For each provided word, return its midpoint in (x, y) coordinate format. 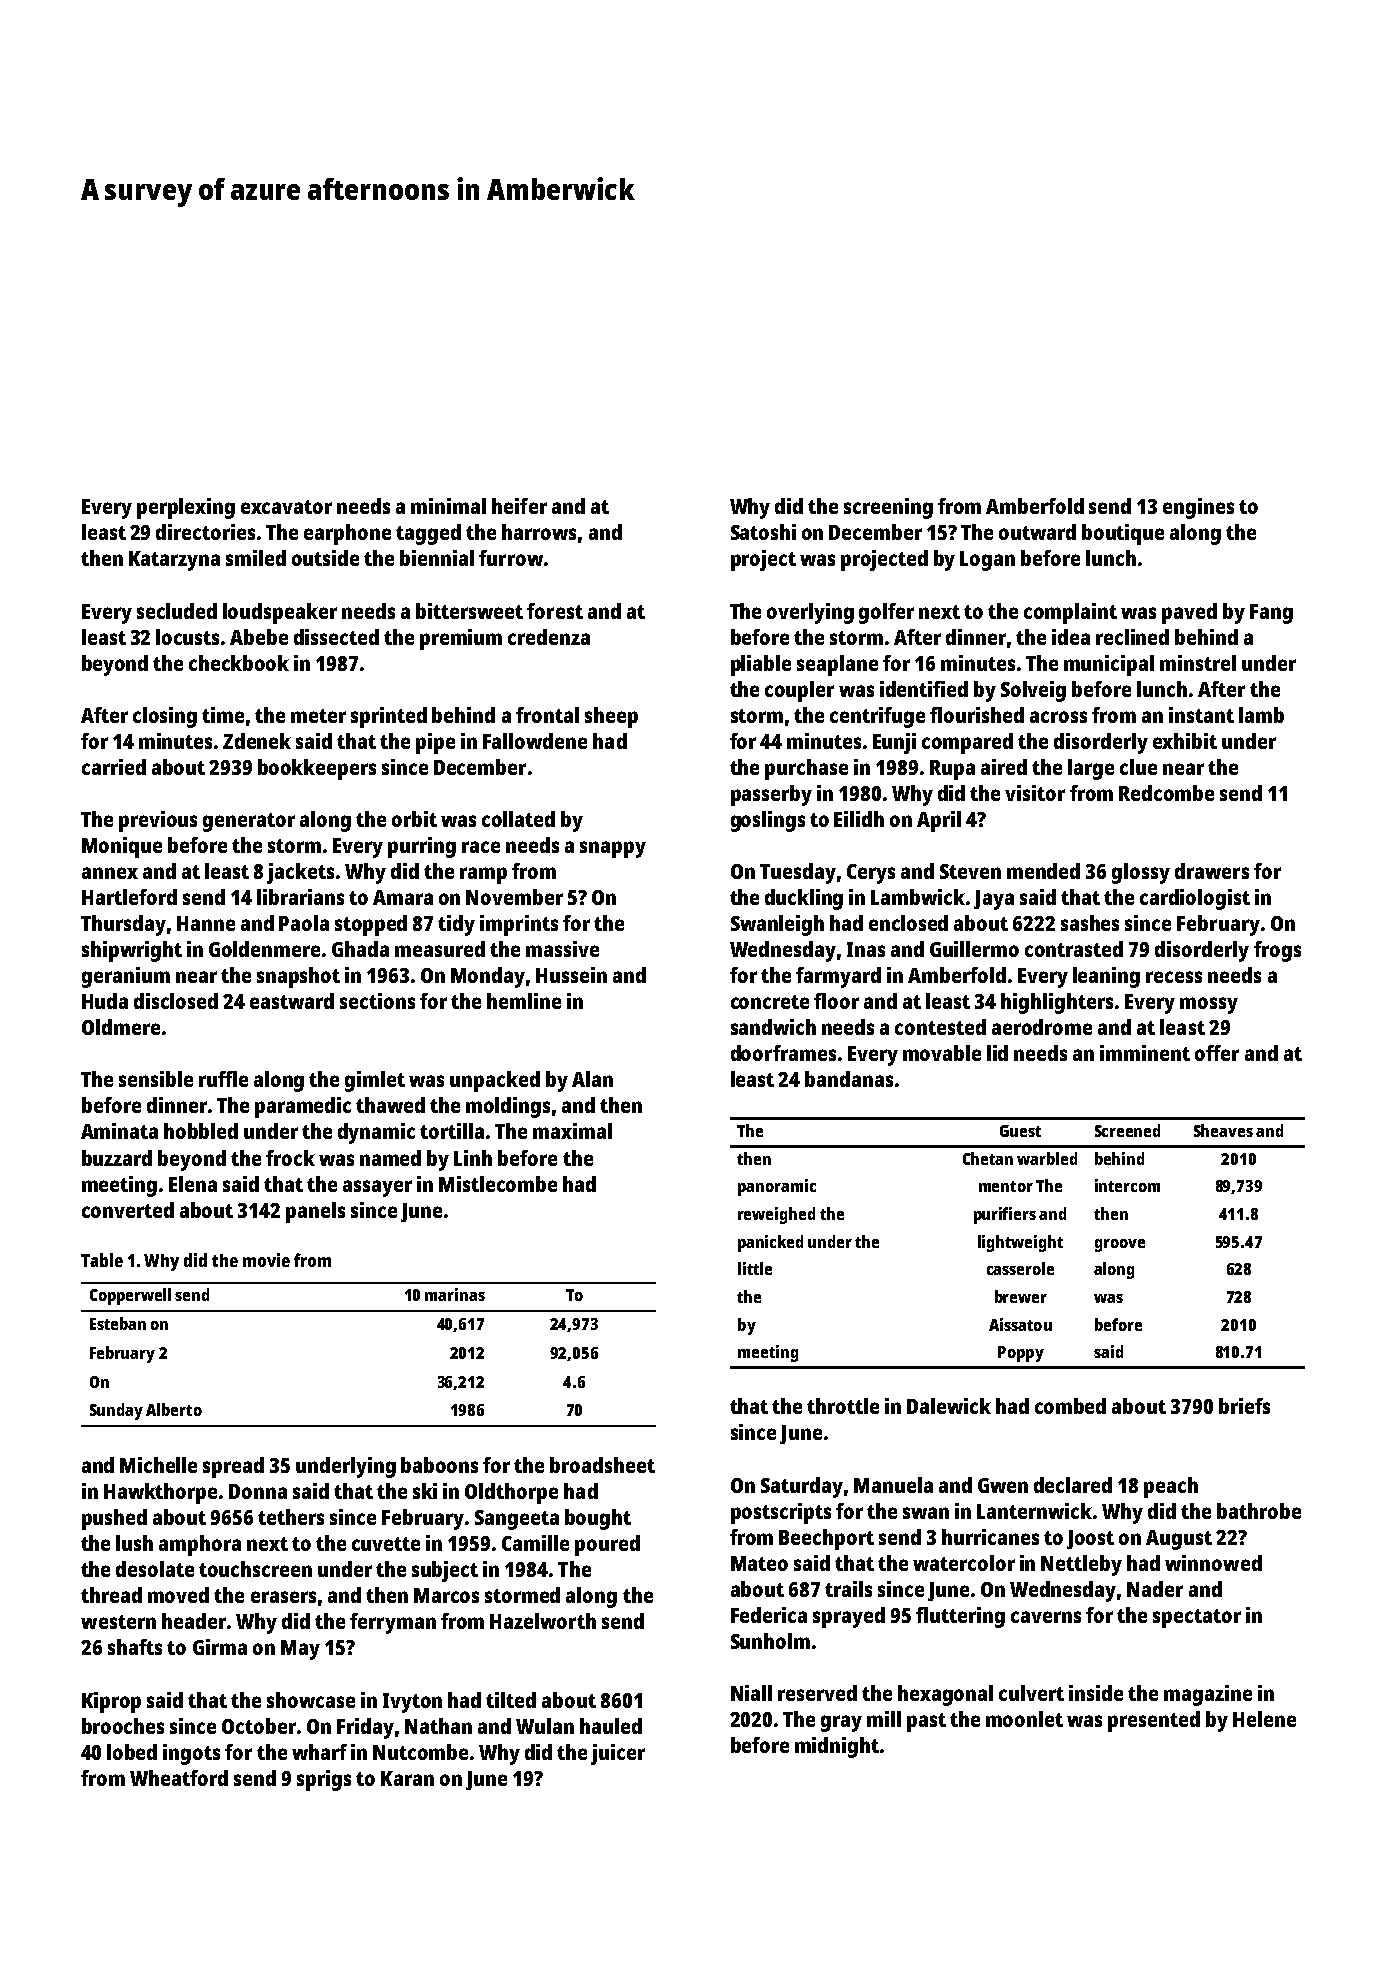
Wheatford (179, 1778)
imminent (1145, 1053)
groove (1120, 1245)
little (755, 1268)
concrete (770, 1002)
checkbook (239, 663)
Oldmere (121, 1027)
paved (1189, 613)
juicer (618, 1754)
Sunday (116, 1411)
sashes (1090, 923)
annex (110, 873)
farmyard (838, 977)
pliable (761, 665)
